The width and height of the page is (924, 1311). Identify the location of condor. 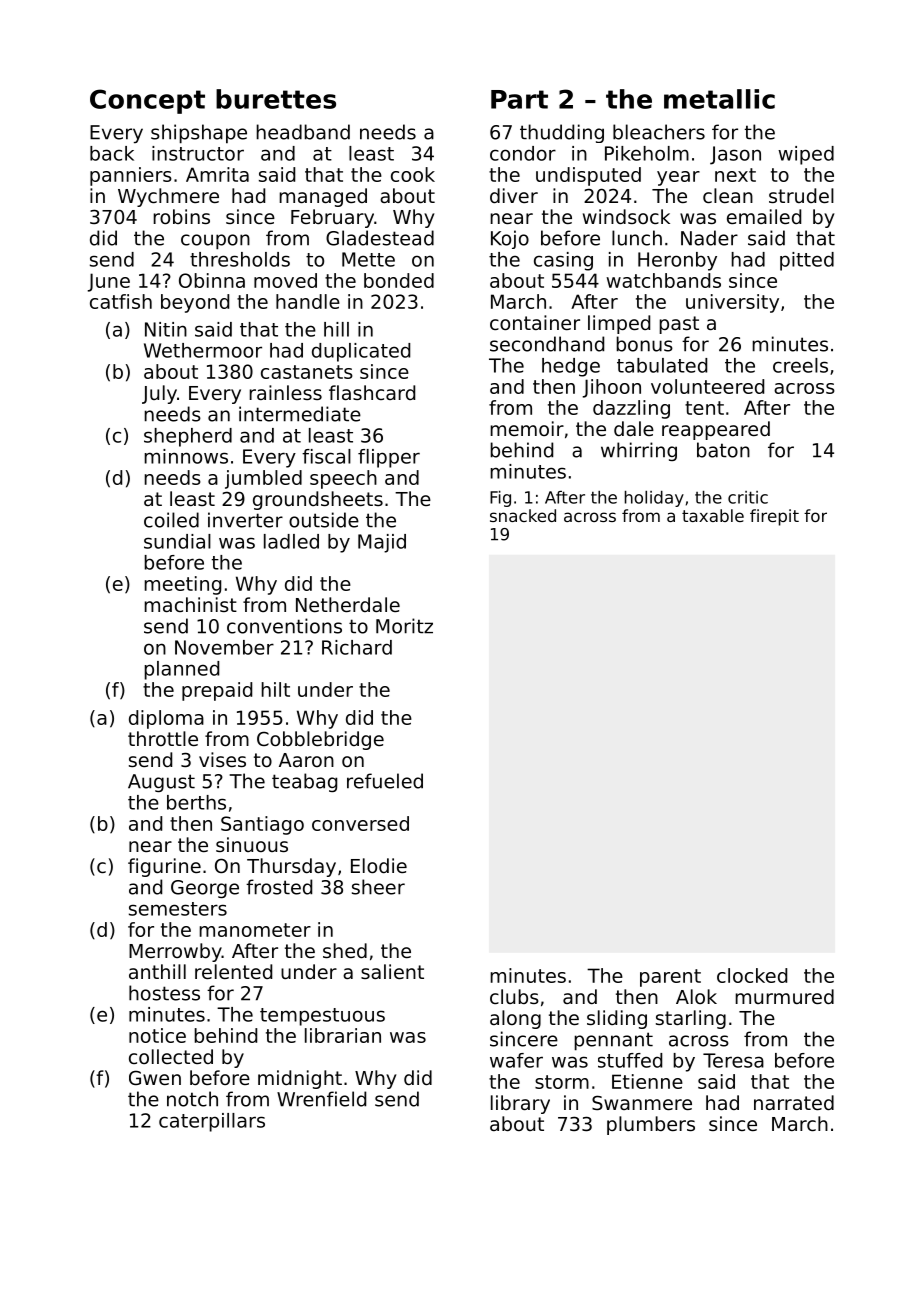
(523, 153).
